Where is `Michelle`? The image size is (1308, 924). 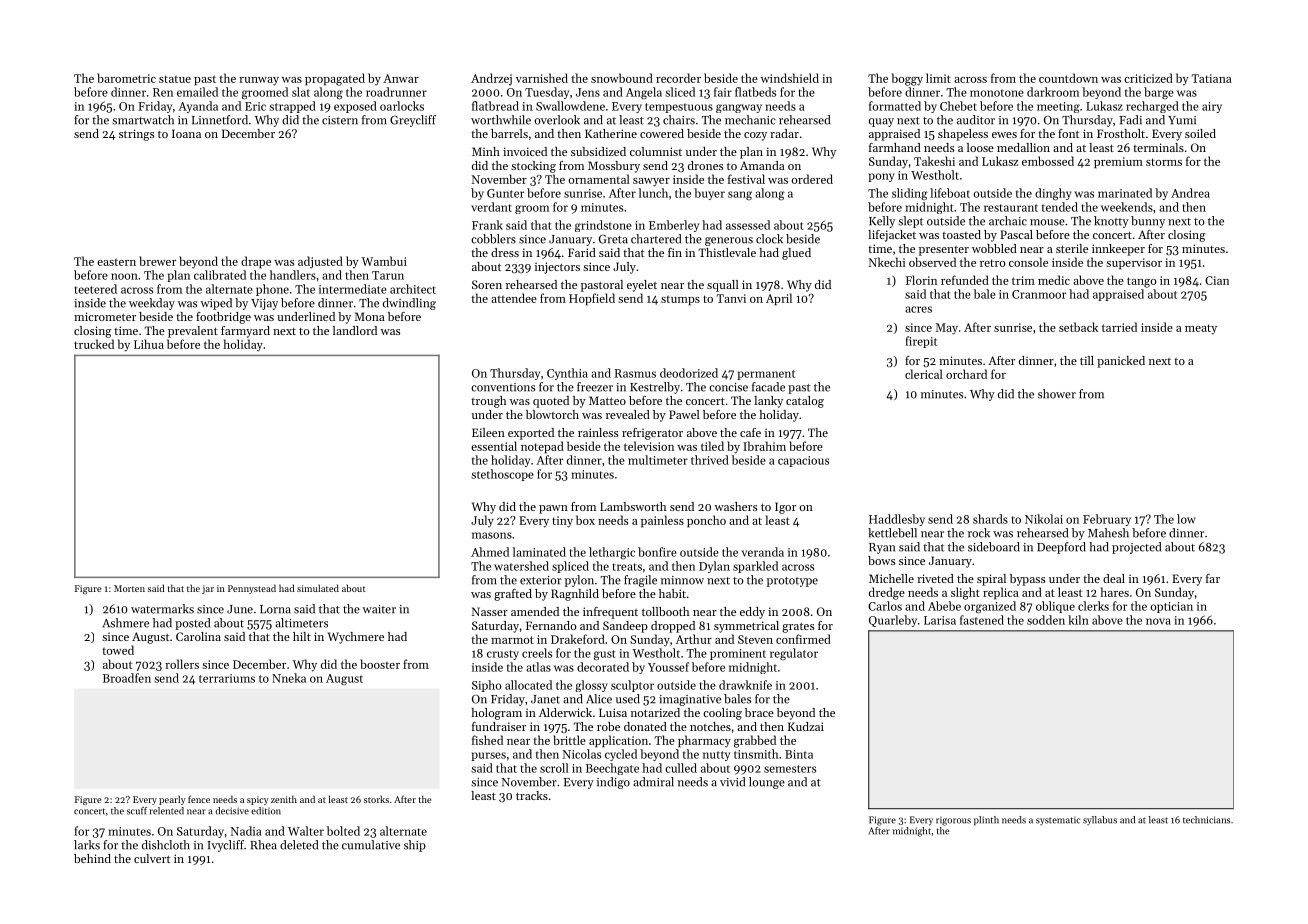
Michelle is located at coordinates (891, 578).
